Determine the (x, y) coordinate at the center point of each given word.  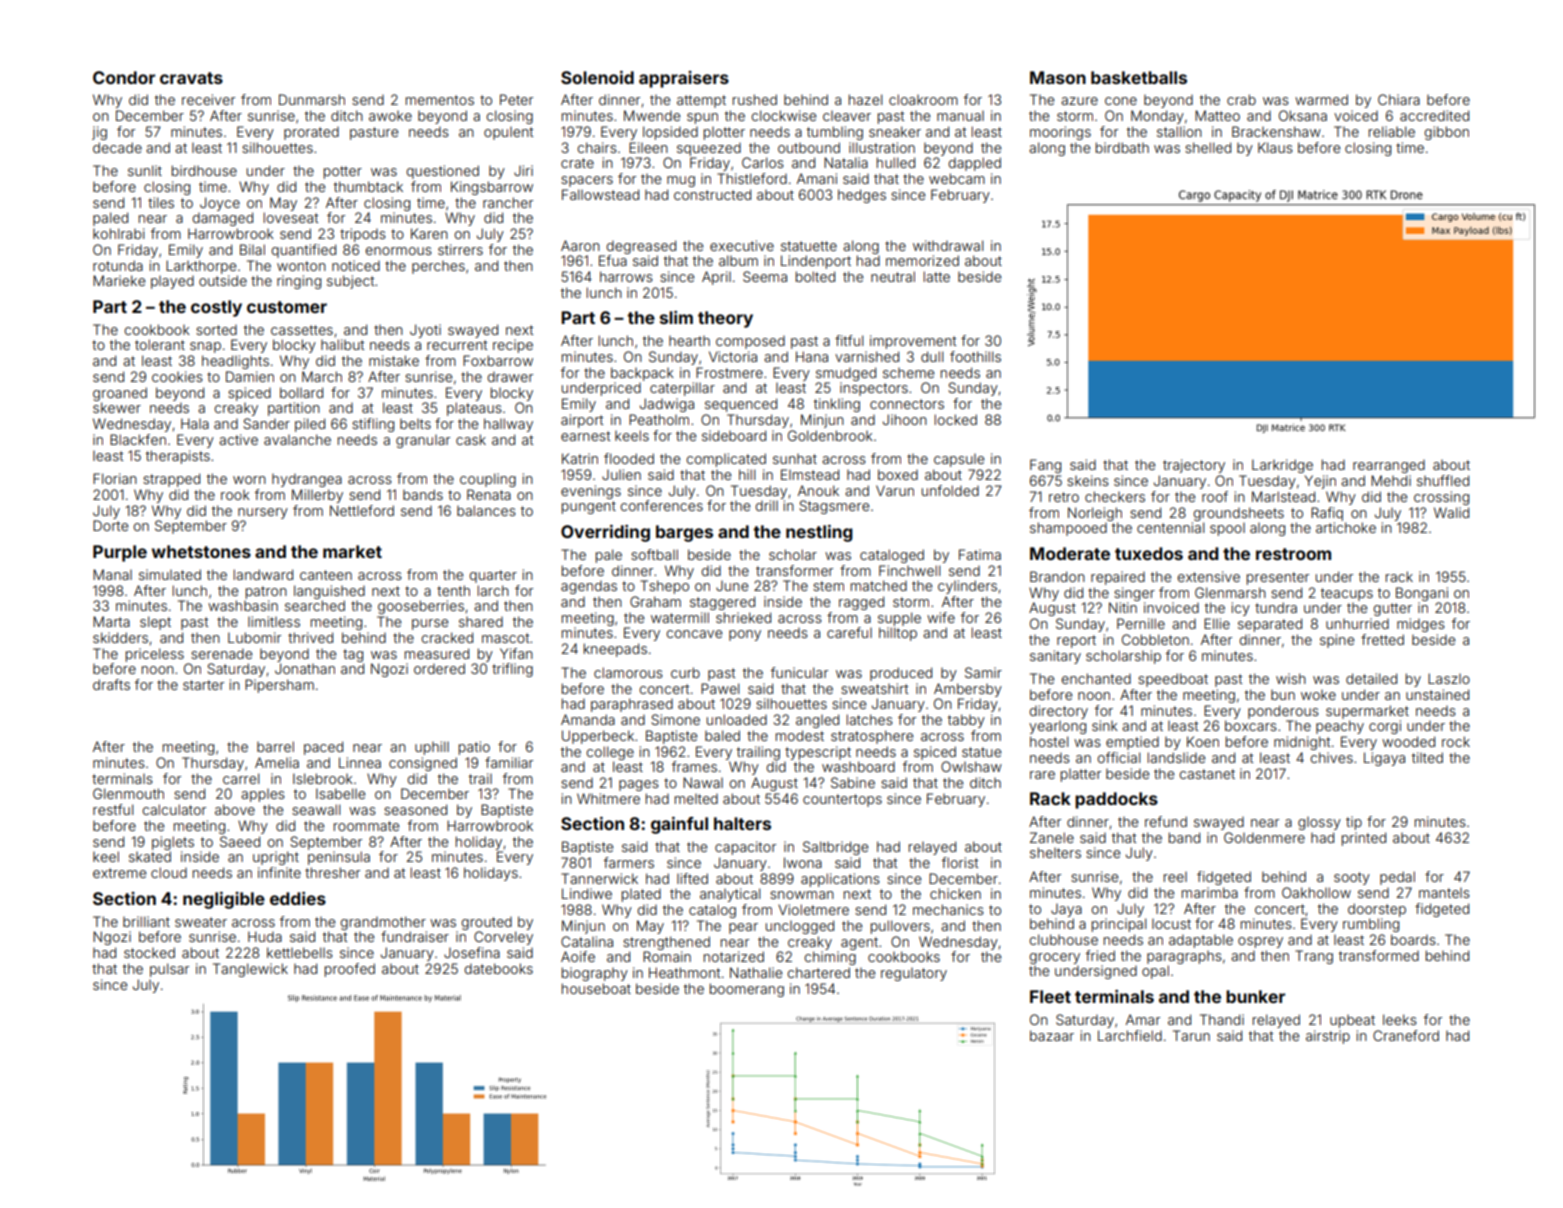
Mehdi (1391, 480)
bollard (301, 392)
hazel (865, 99)
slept (155, 623)
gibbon (1446, 133)
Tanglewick (250, 970)
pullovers (900, 927)
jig (99, 133)
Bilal (252, 249)
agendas (589, 587)
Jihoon (905, 419)
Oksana (1303, 115)
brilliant (146, 921)
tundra (1276, 607)
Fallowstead (600, 194)
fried (1100, 955)
